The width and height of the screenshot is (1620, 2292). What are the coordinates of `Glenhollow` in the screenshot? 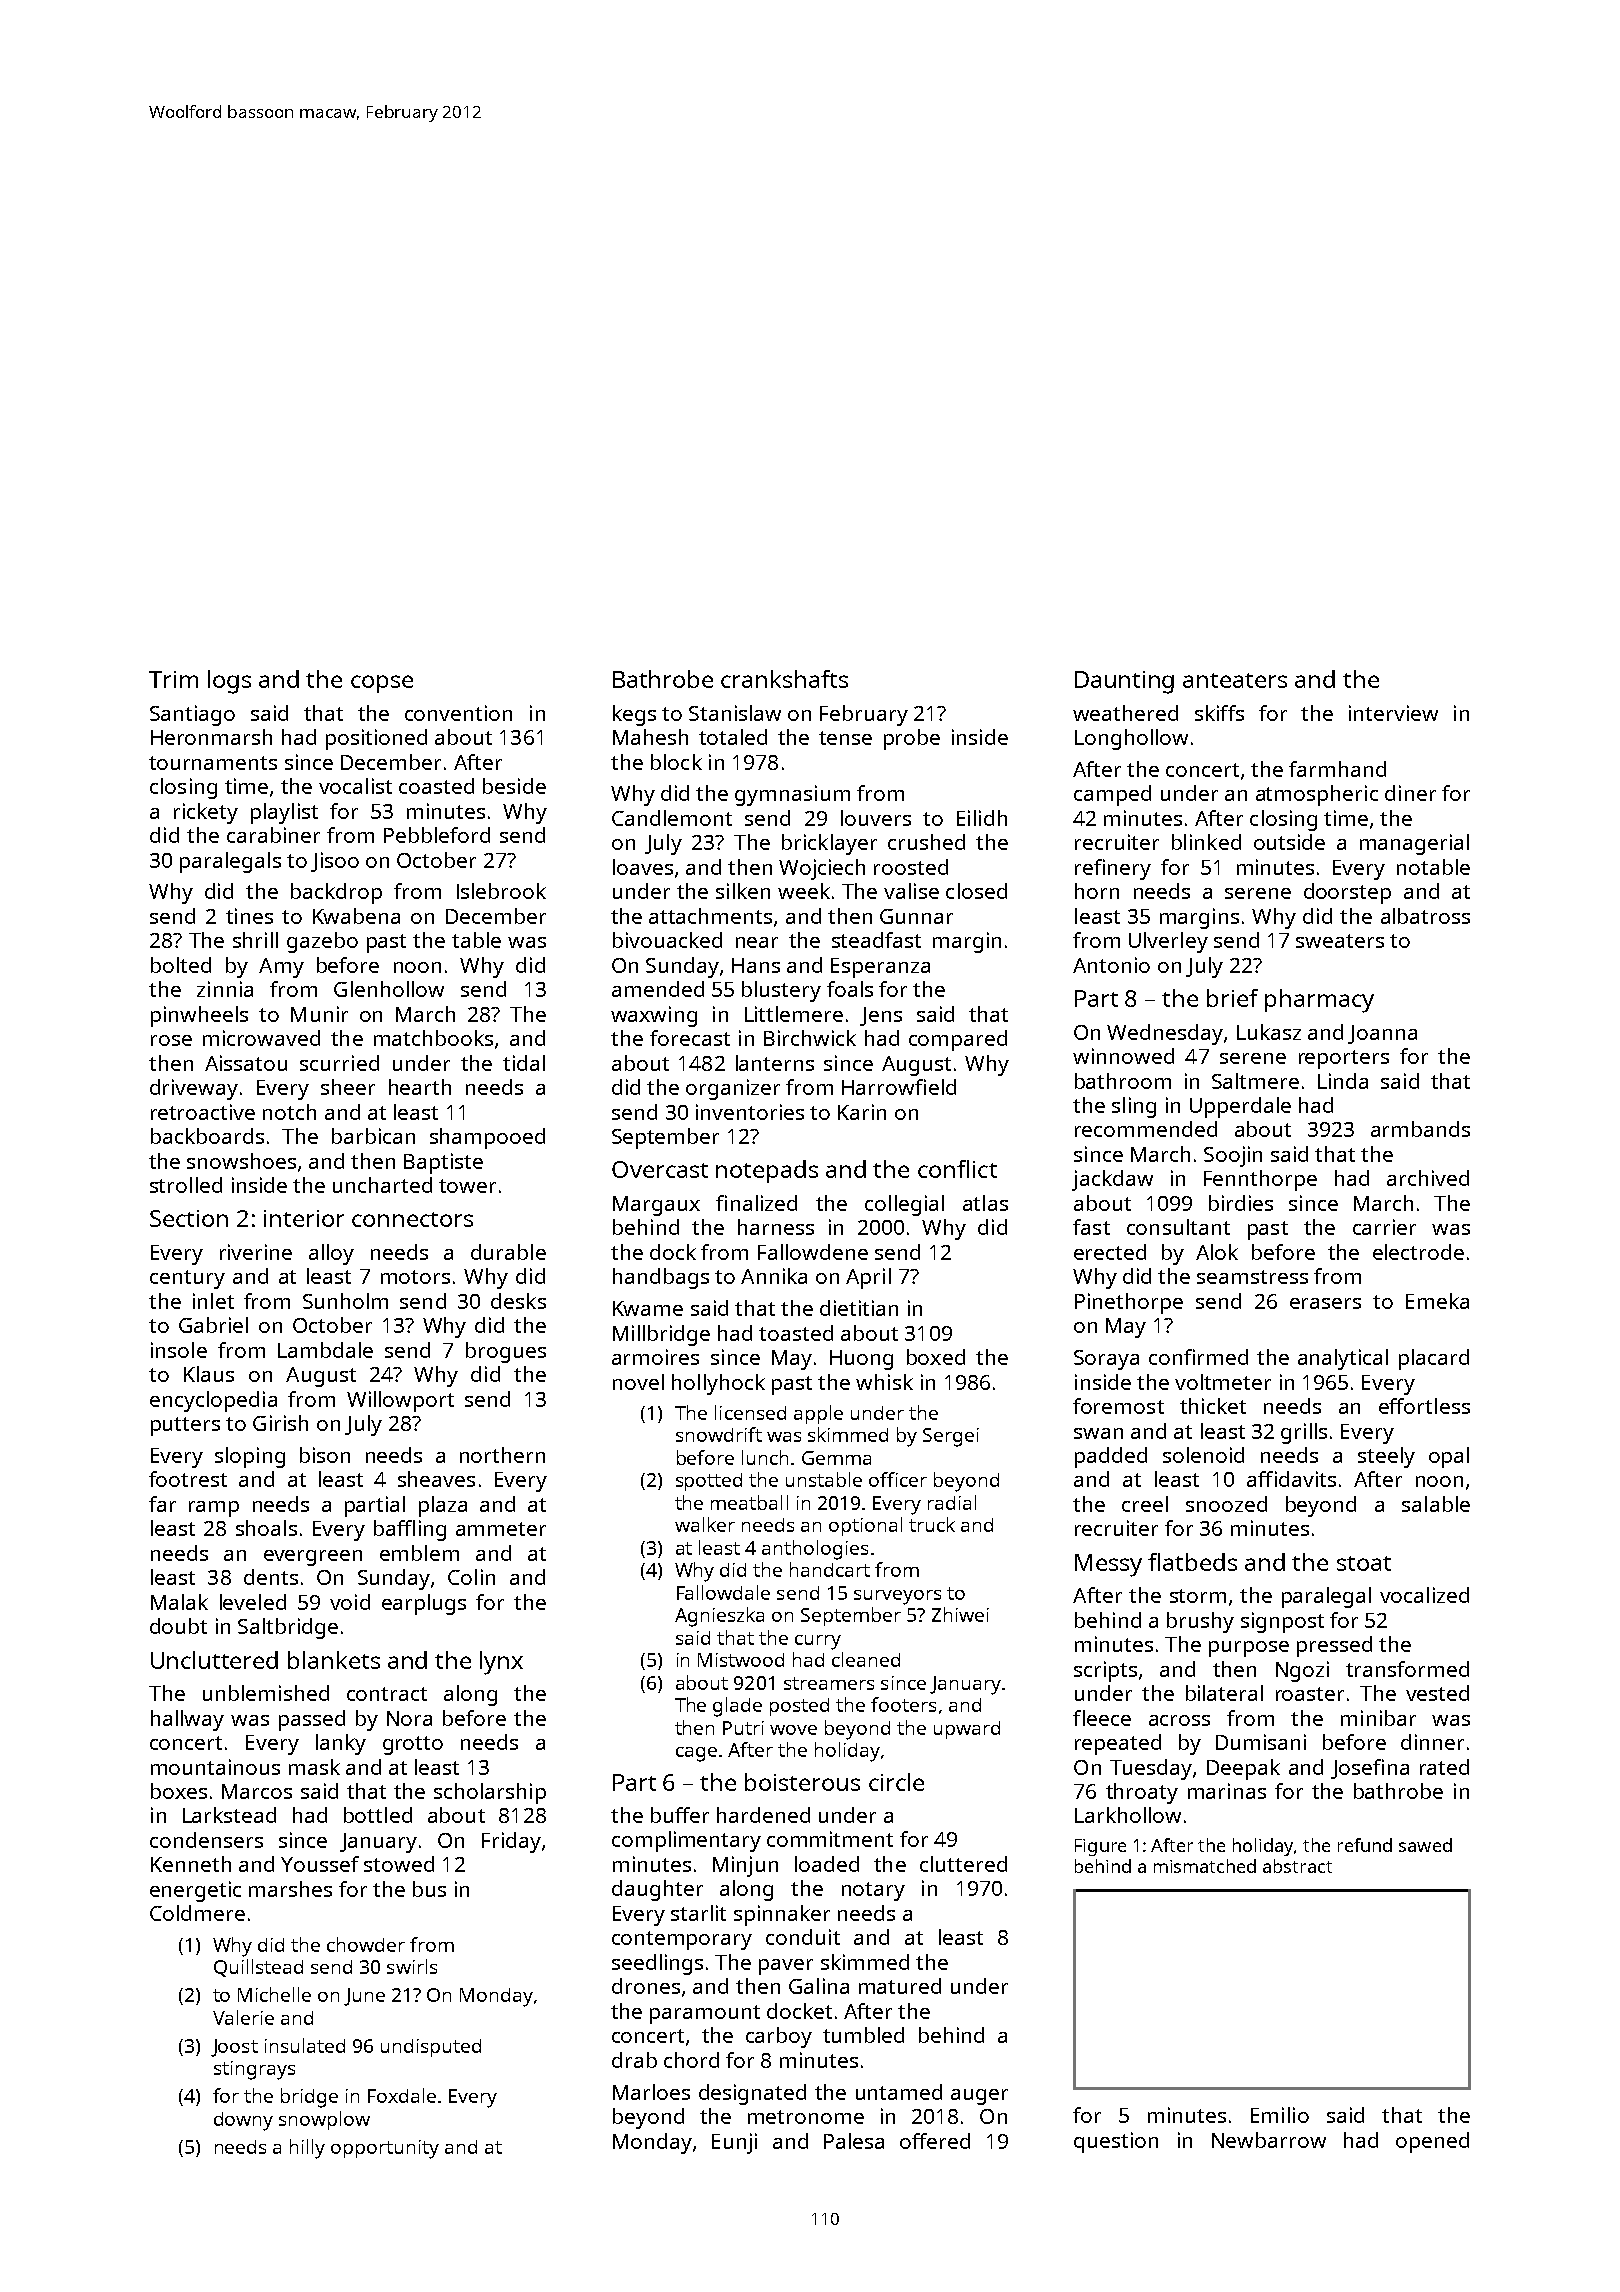 It's located at (389, 989).
